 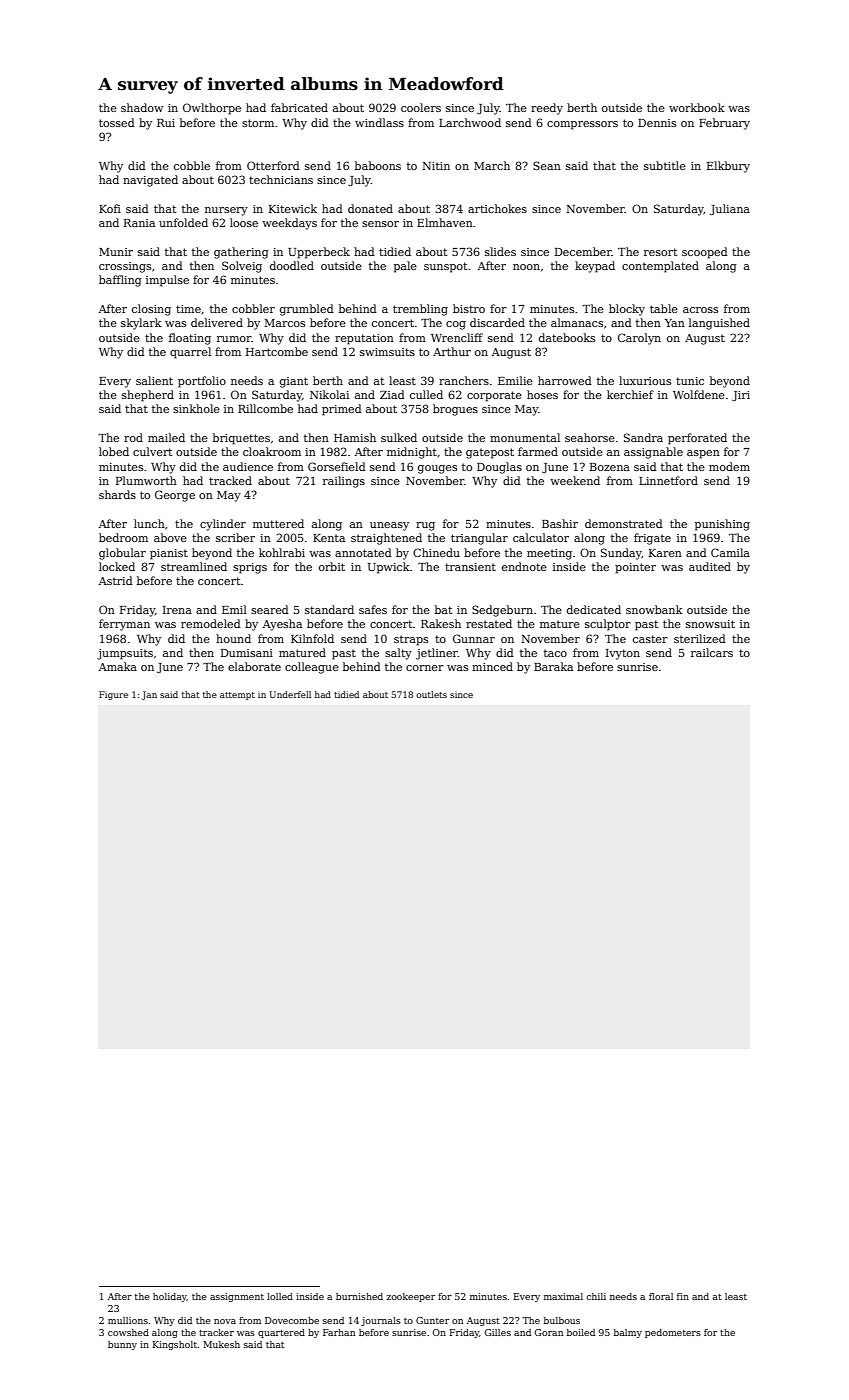 What do you see at coordinates (657, 123) in the screenshot?
I see `Dennis` at bounding box center [657, 123].
